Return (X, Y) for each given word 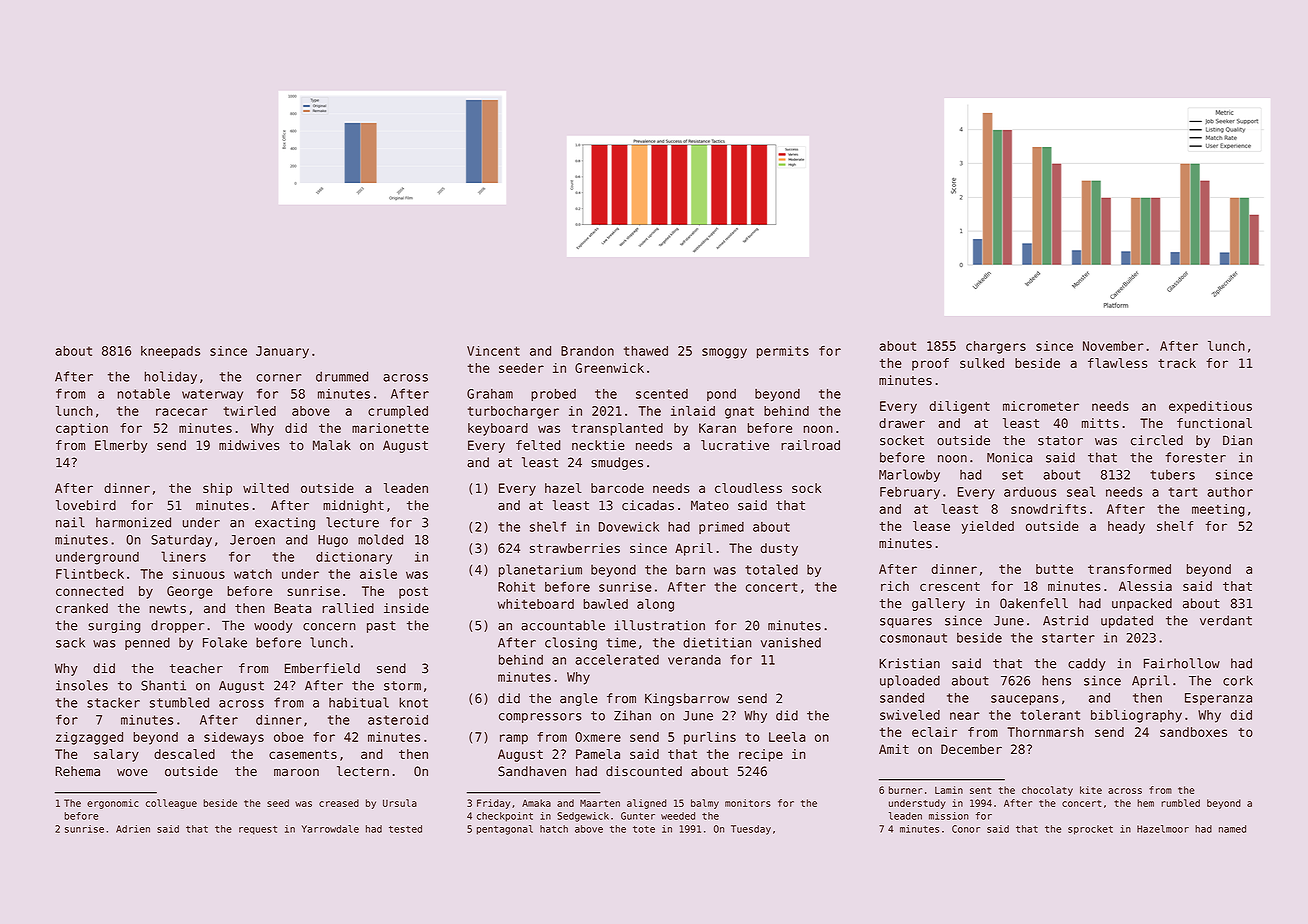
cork (1238, 680)
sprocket (1090, 830)
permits (783, 352)
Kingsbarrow (687, 699)
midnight (353, 506)
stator (1060, 441)
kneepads (170, 352)
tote (644, 829)
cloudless (748, 488)
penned (147, 643)
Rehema (77, 771)
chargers (996, 347)
